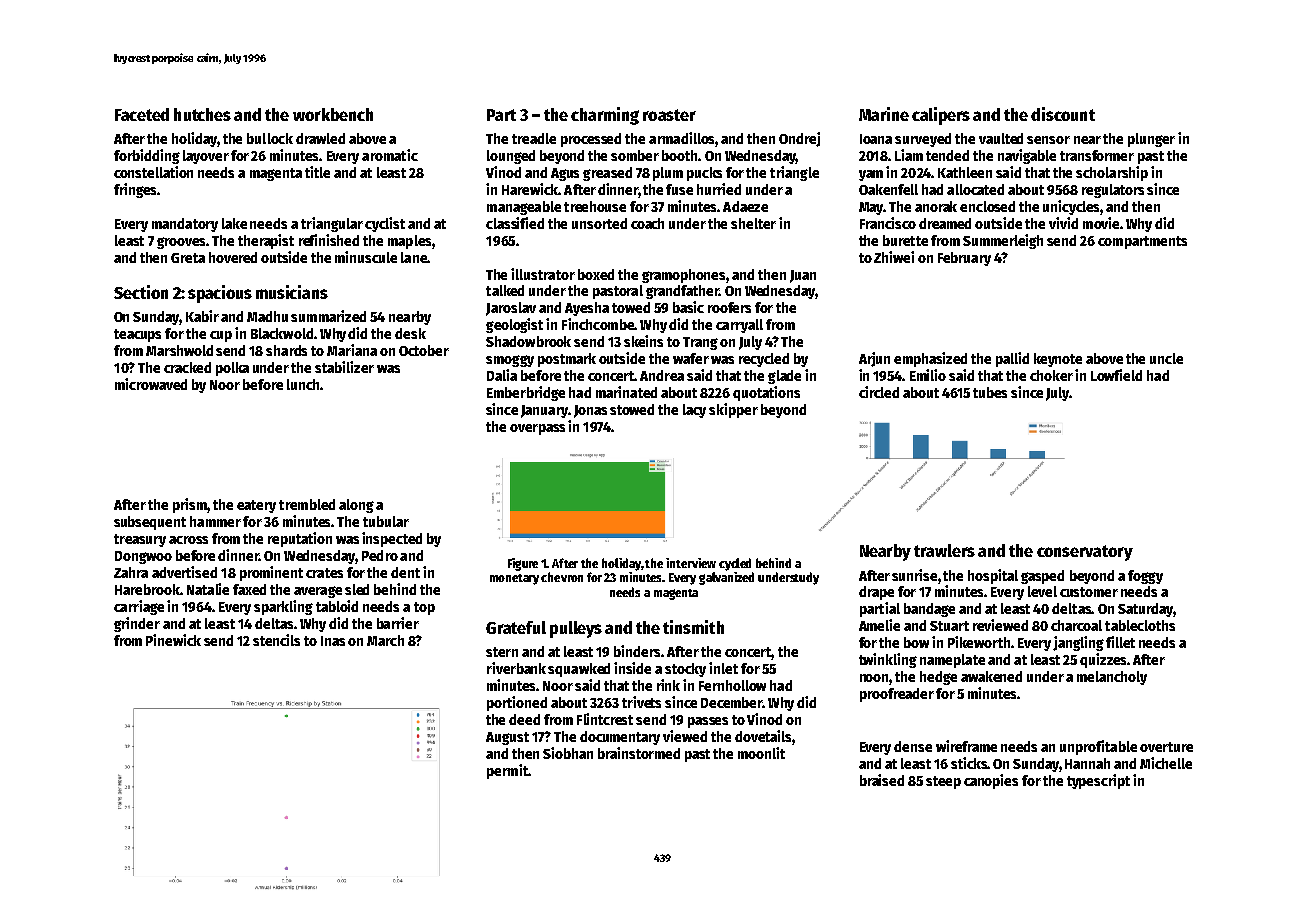 Image resolution: width=1308 pixels, height=924 pixels. Describe the element at coordinates (1063, 114) in the screenshot. I see `discount` at that location.
